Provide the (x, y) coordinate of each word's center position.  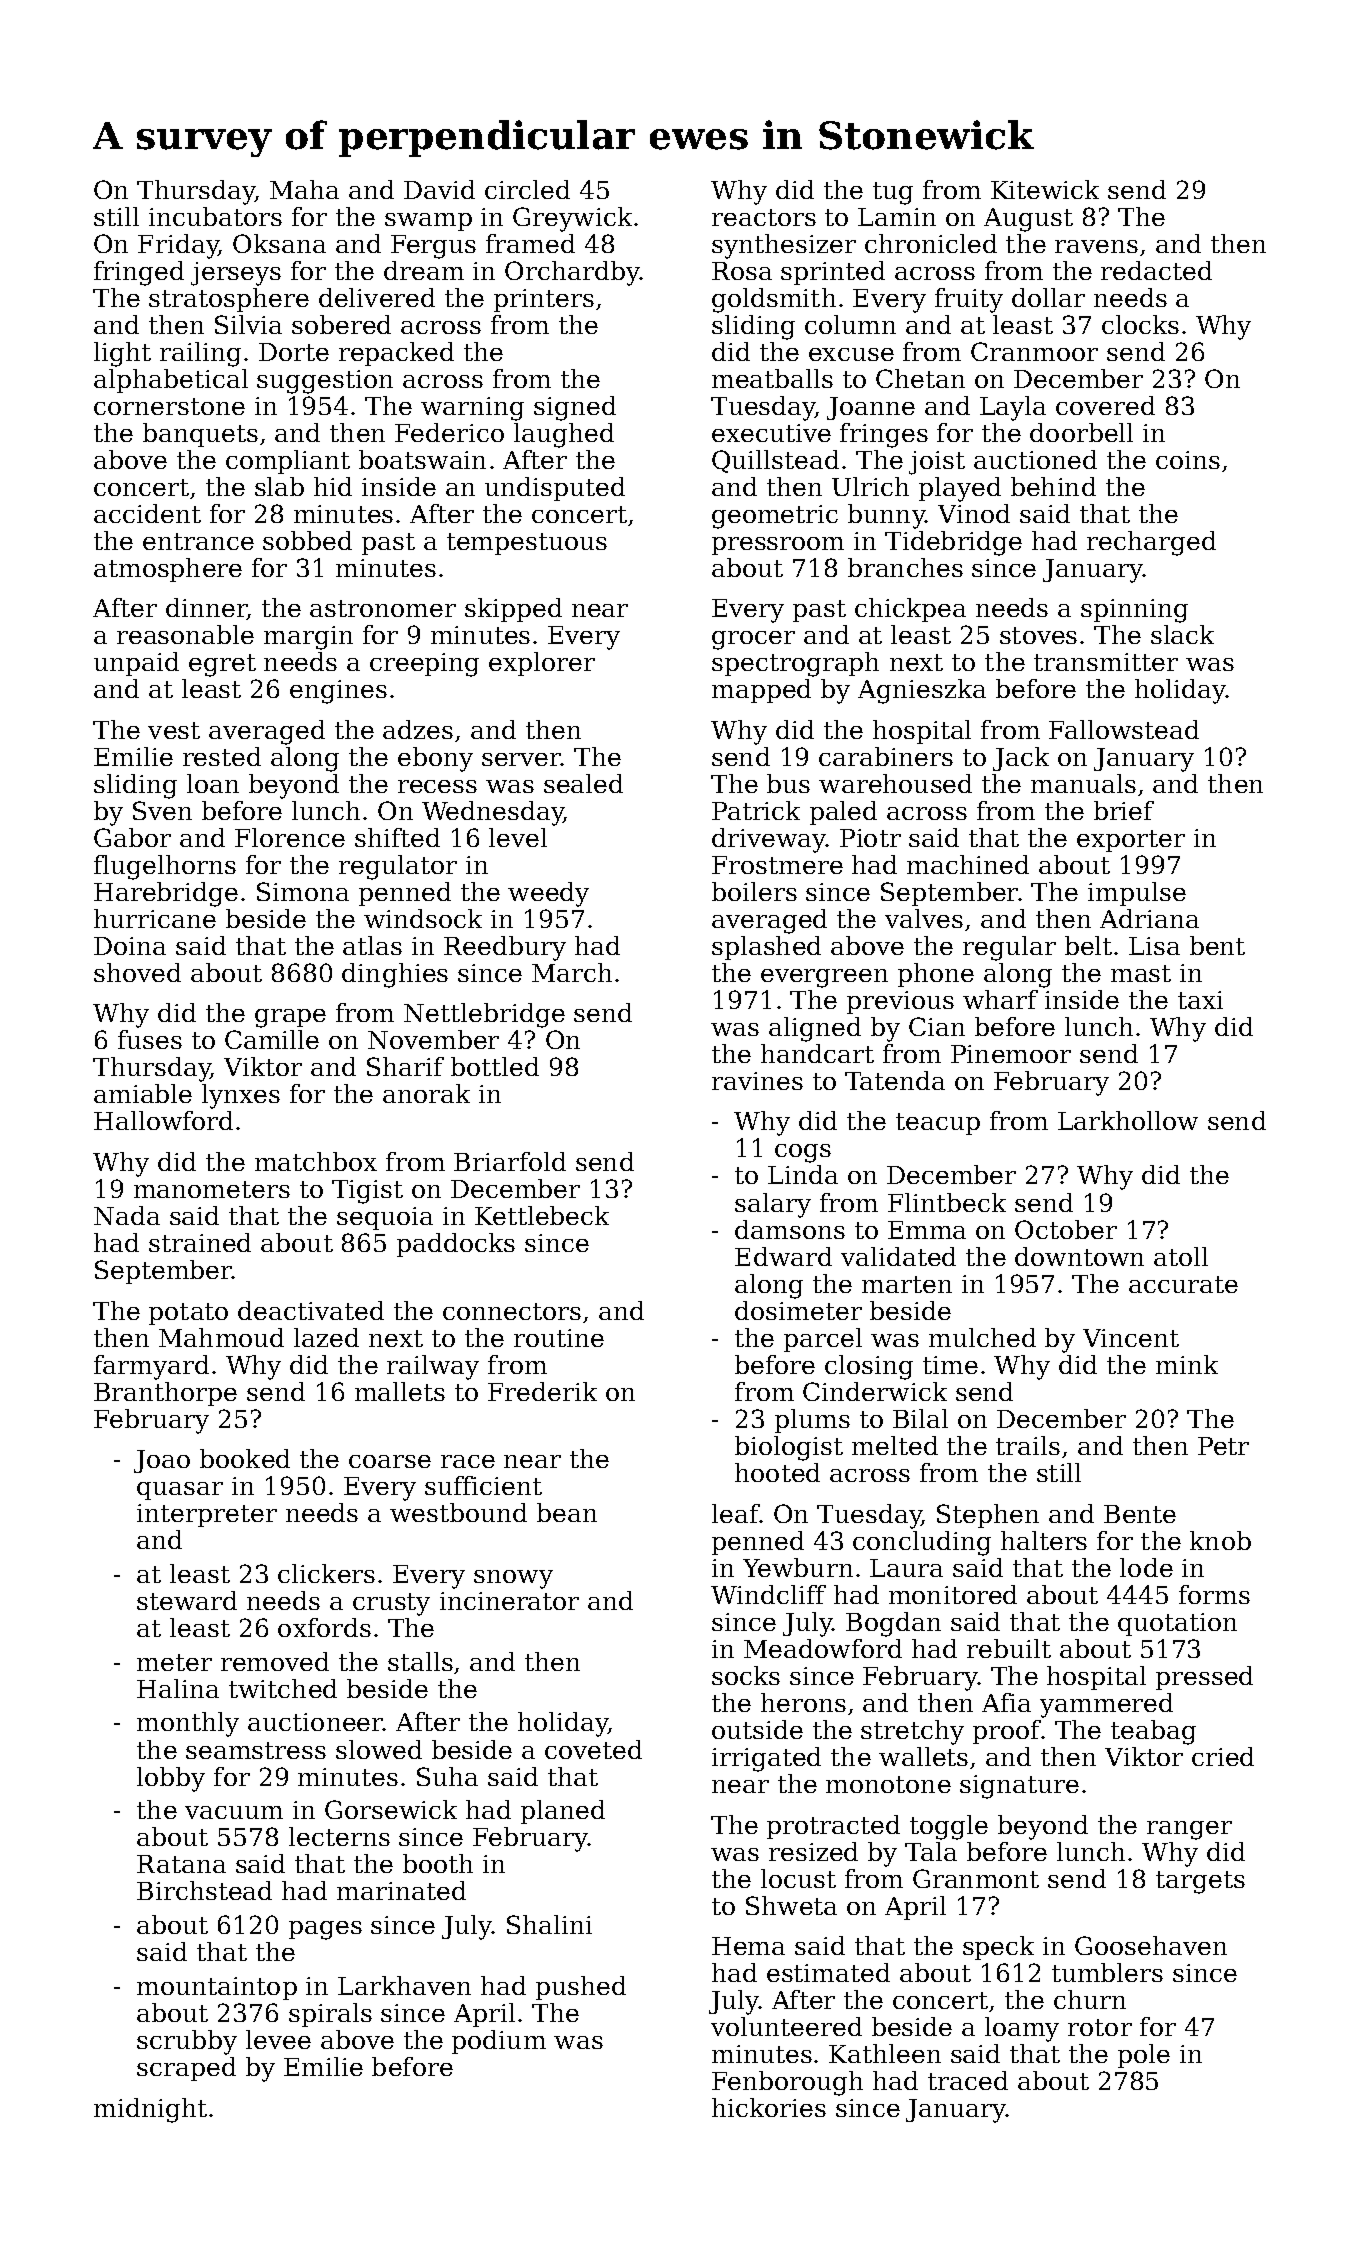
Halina (178, 1688)
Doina (130, 946)
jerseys (236, 274)
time (950, 1365)
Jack (1021, 759)
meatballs (772, 378)
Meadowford (823, 1648)
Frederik (542, 1391)
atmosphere (168, 570)
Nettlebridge (484, 1015)
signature (1019, 1787)
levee (278, 2039)
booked (245, 1458)
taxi (1200, 1000)
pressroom (778, 546)
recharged (1151, 543)
